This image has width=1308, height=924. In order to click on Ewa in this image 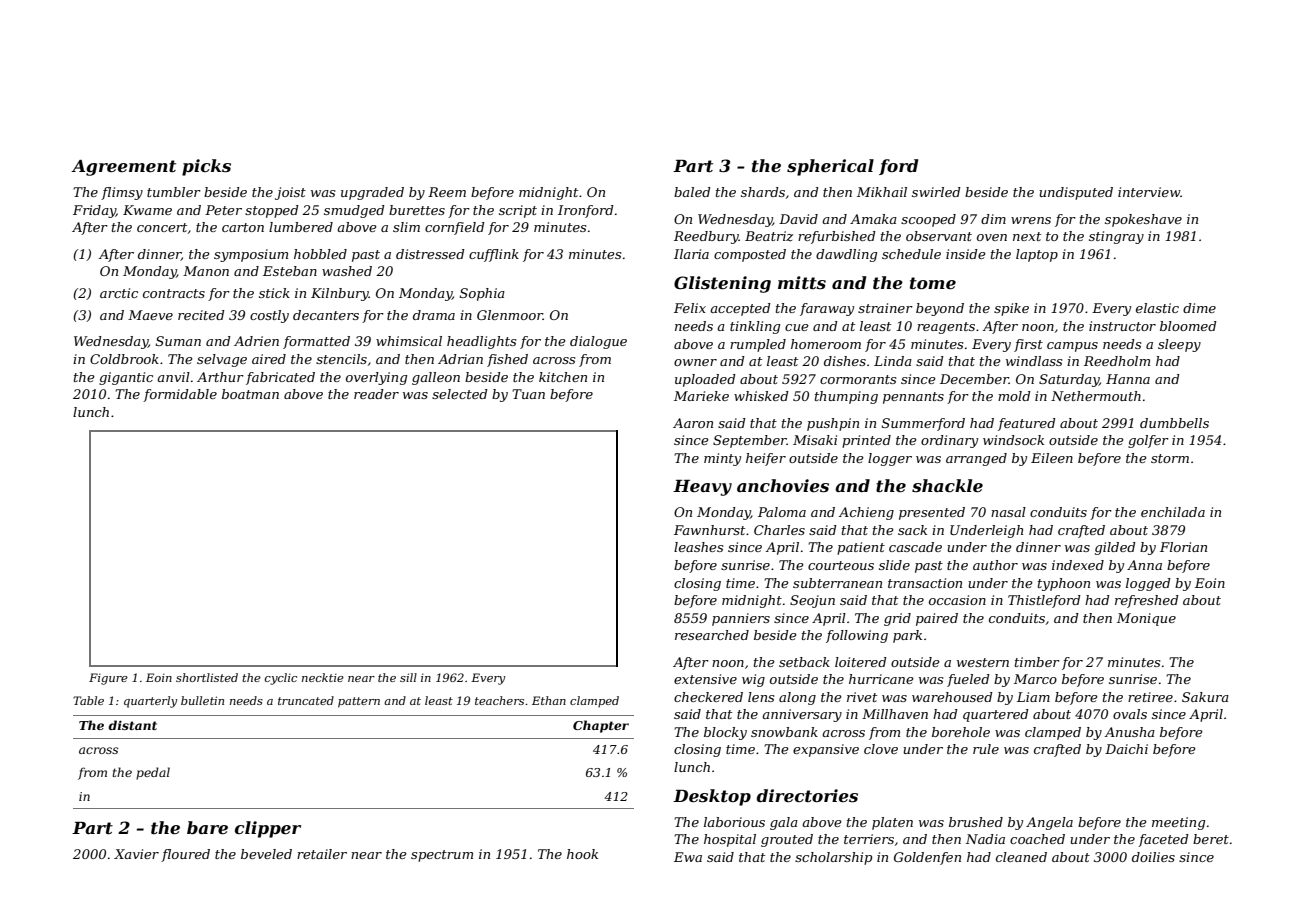, I will do `click(688, 857)`.
